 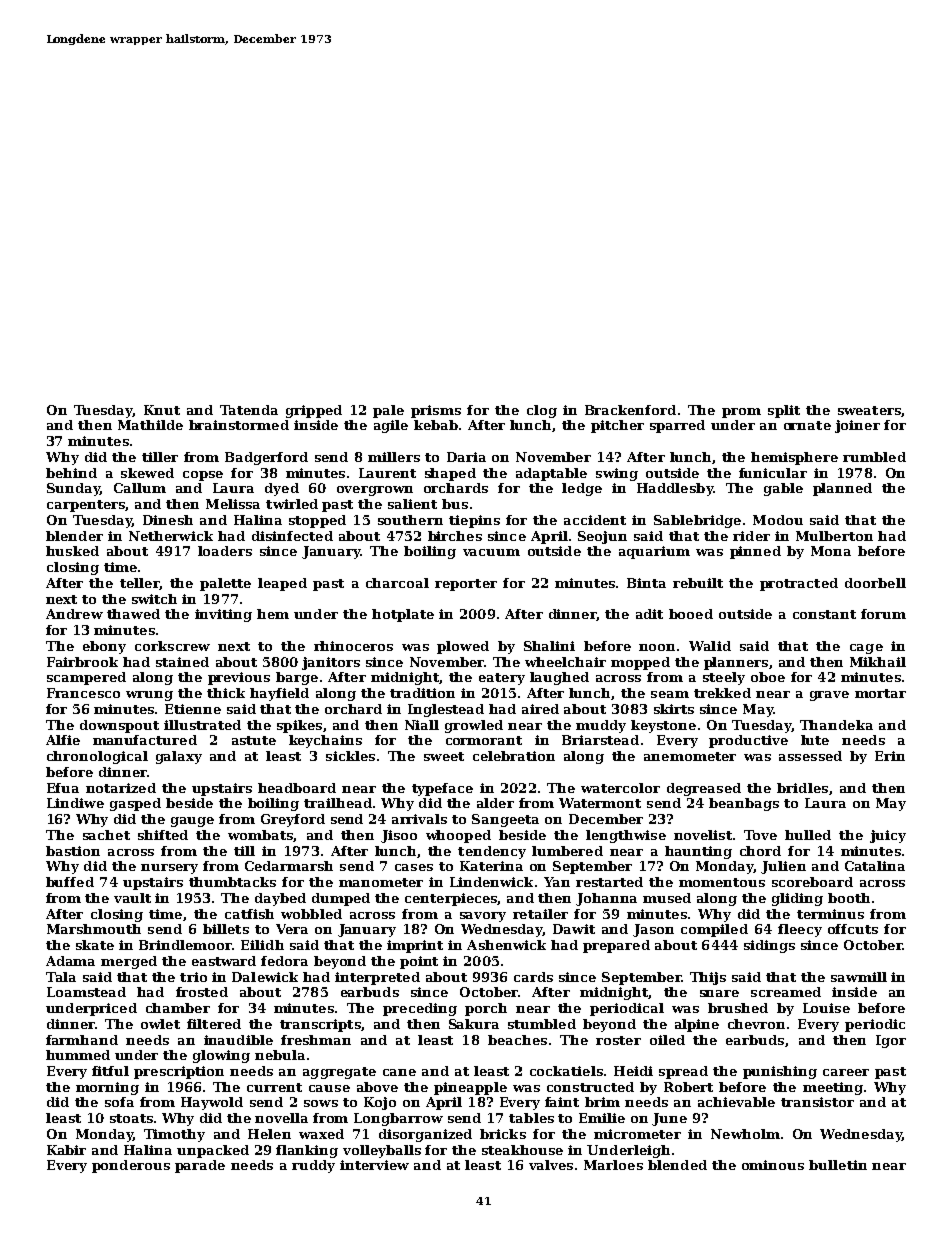 I want to click on arrivals, so click(x=419, y=819).
